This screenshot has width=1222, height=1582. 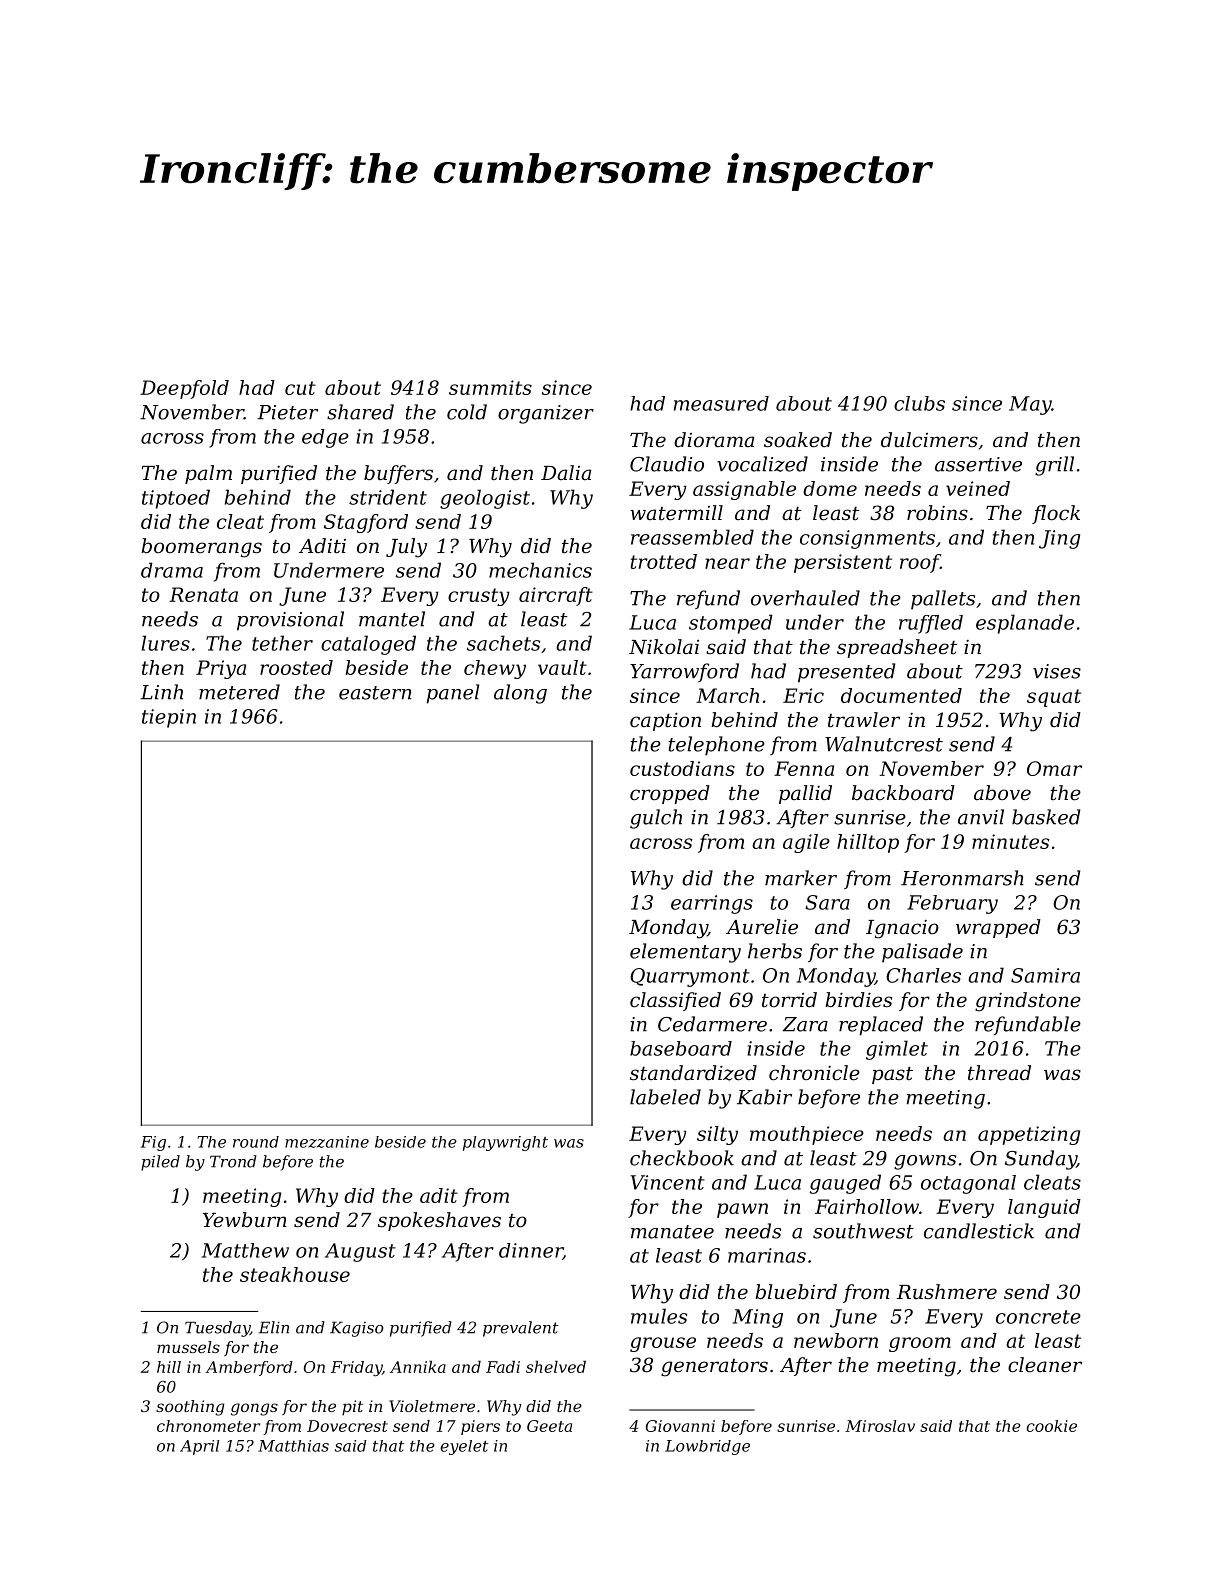 What do you see at coordinates (714, 440) in the screenshot?
I see `diorama` at bounding box center [714, 440].
